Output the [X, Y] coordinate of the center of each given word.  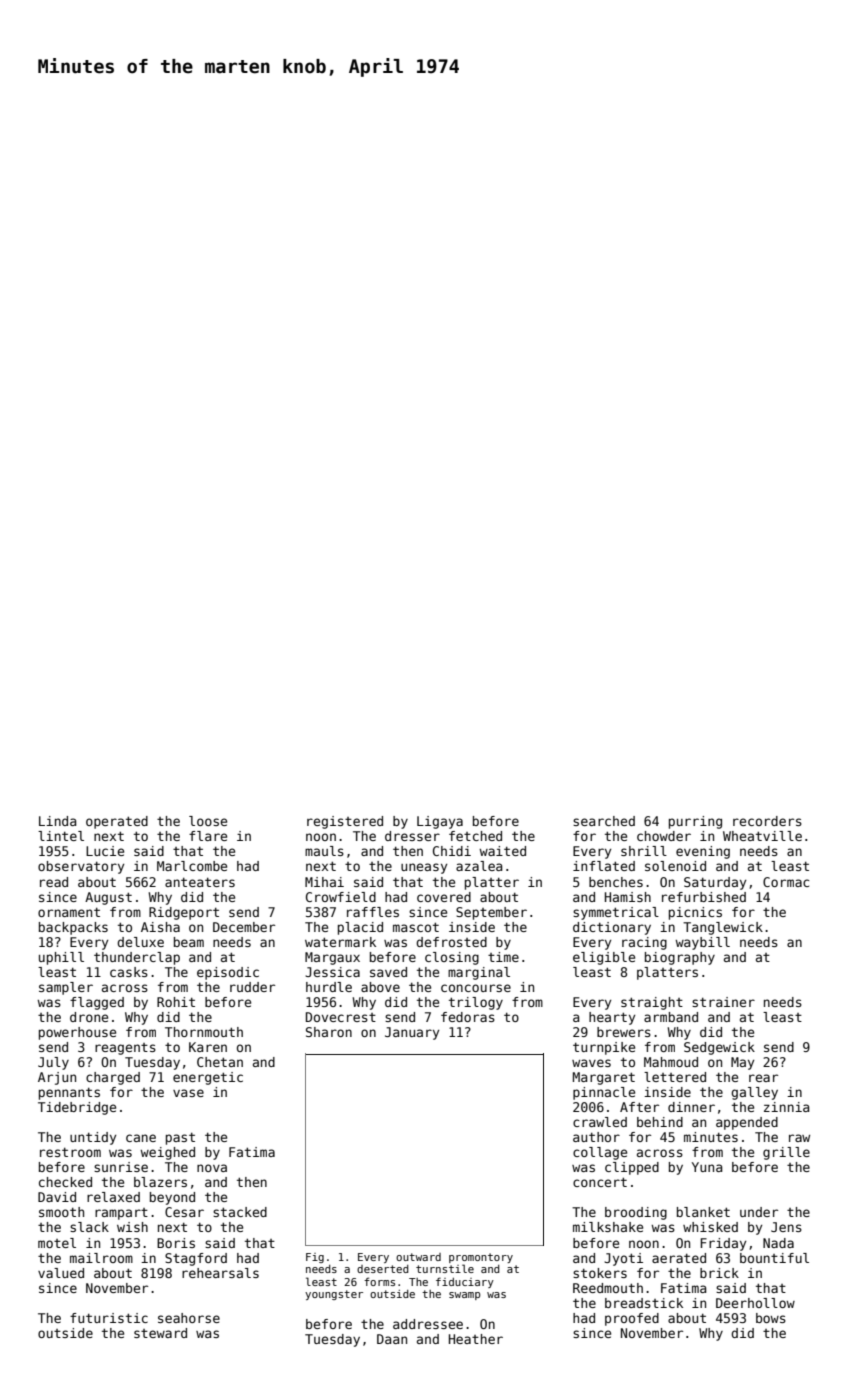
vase [188, 1093]
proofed [632, 1319]
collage [600, 1153]
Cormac [786, 882]
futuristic [109, 1318]
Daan [392, 1339]
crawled [600, 1122]
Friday [723, 1244]
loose [208, 821]
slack [89, 1227]
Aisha [160, 927]
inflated [604, 866]
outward [418, 1257]
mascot [416, 927]
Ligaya [440, 822]
